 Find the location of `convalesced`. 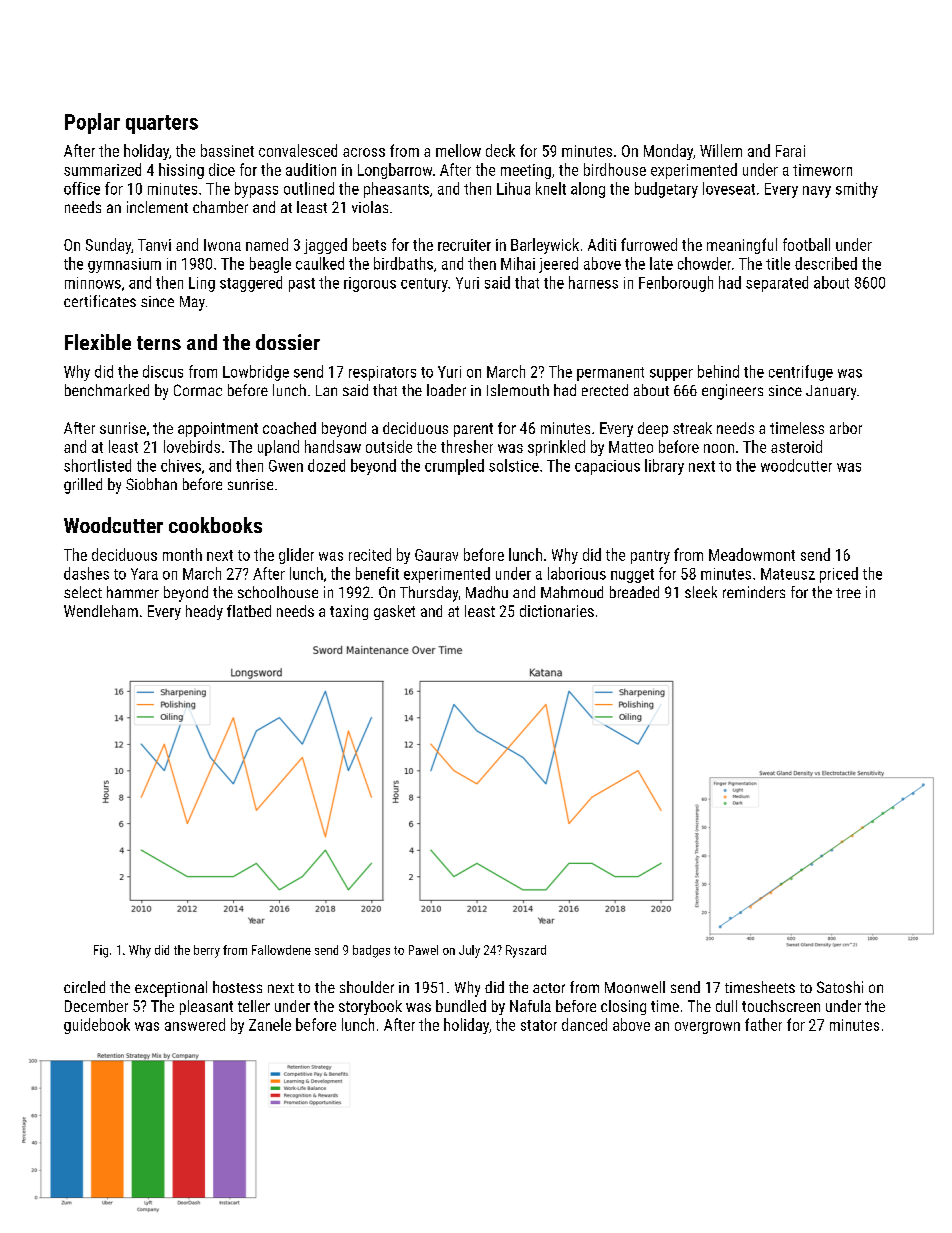

convalesced is located at coordinates (298, 150).
